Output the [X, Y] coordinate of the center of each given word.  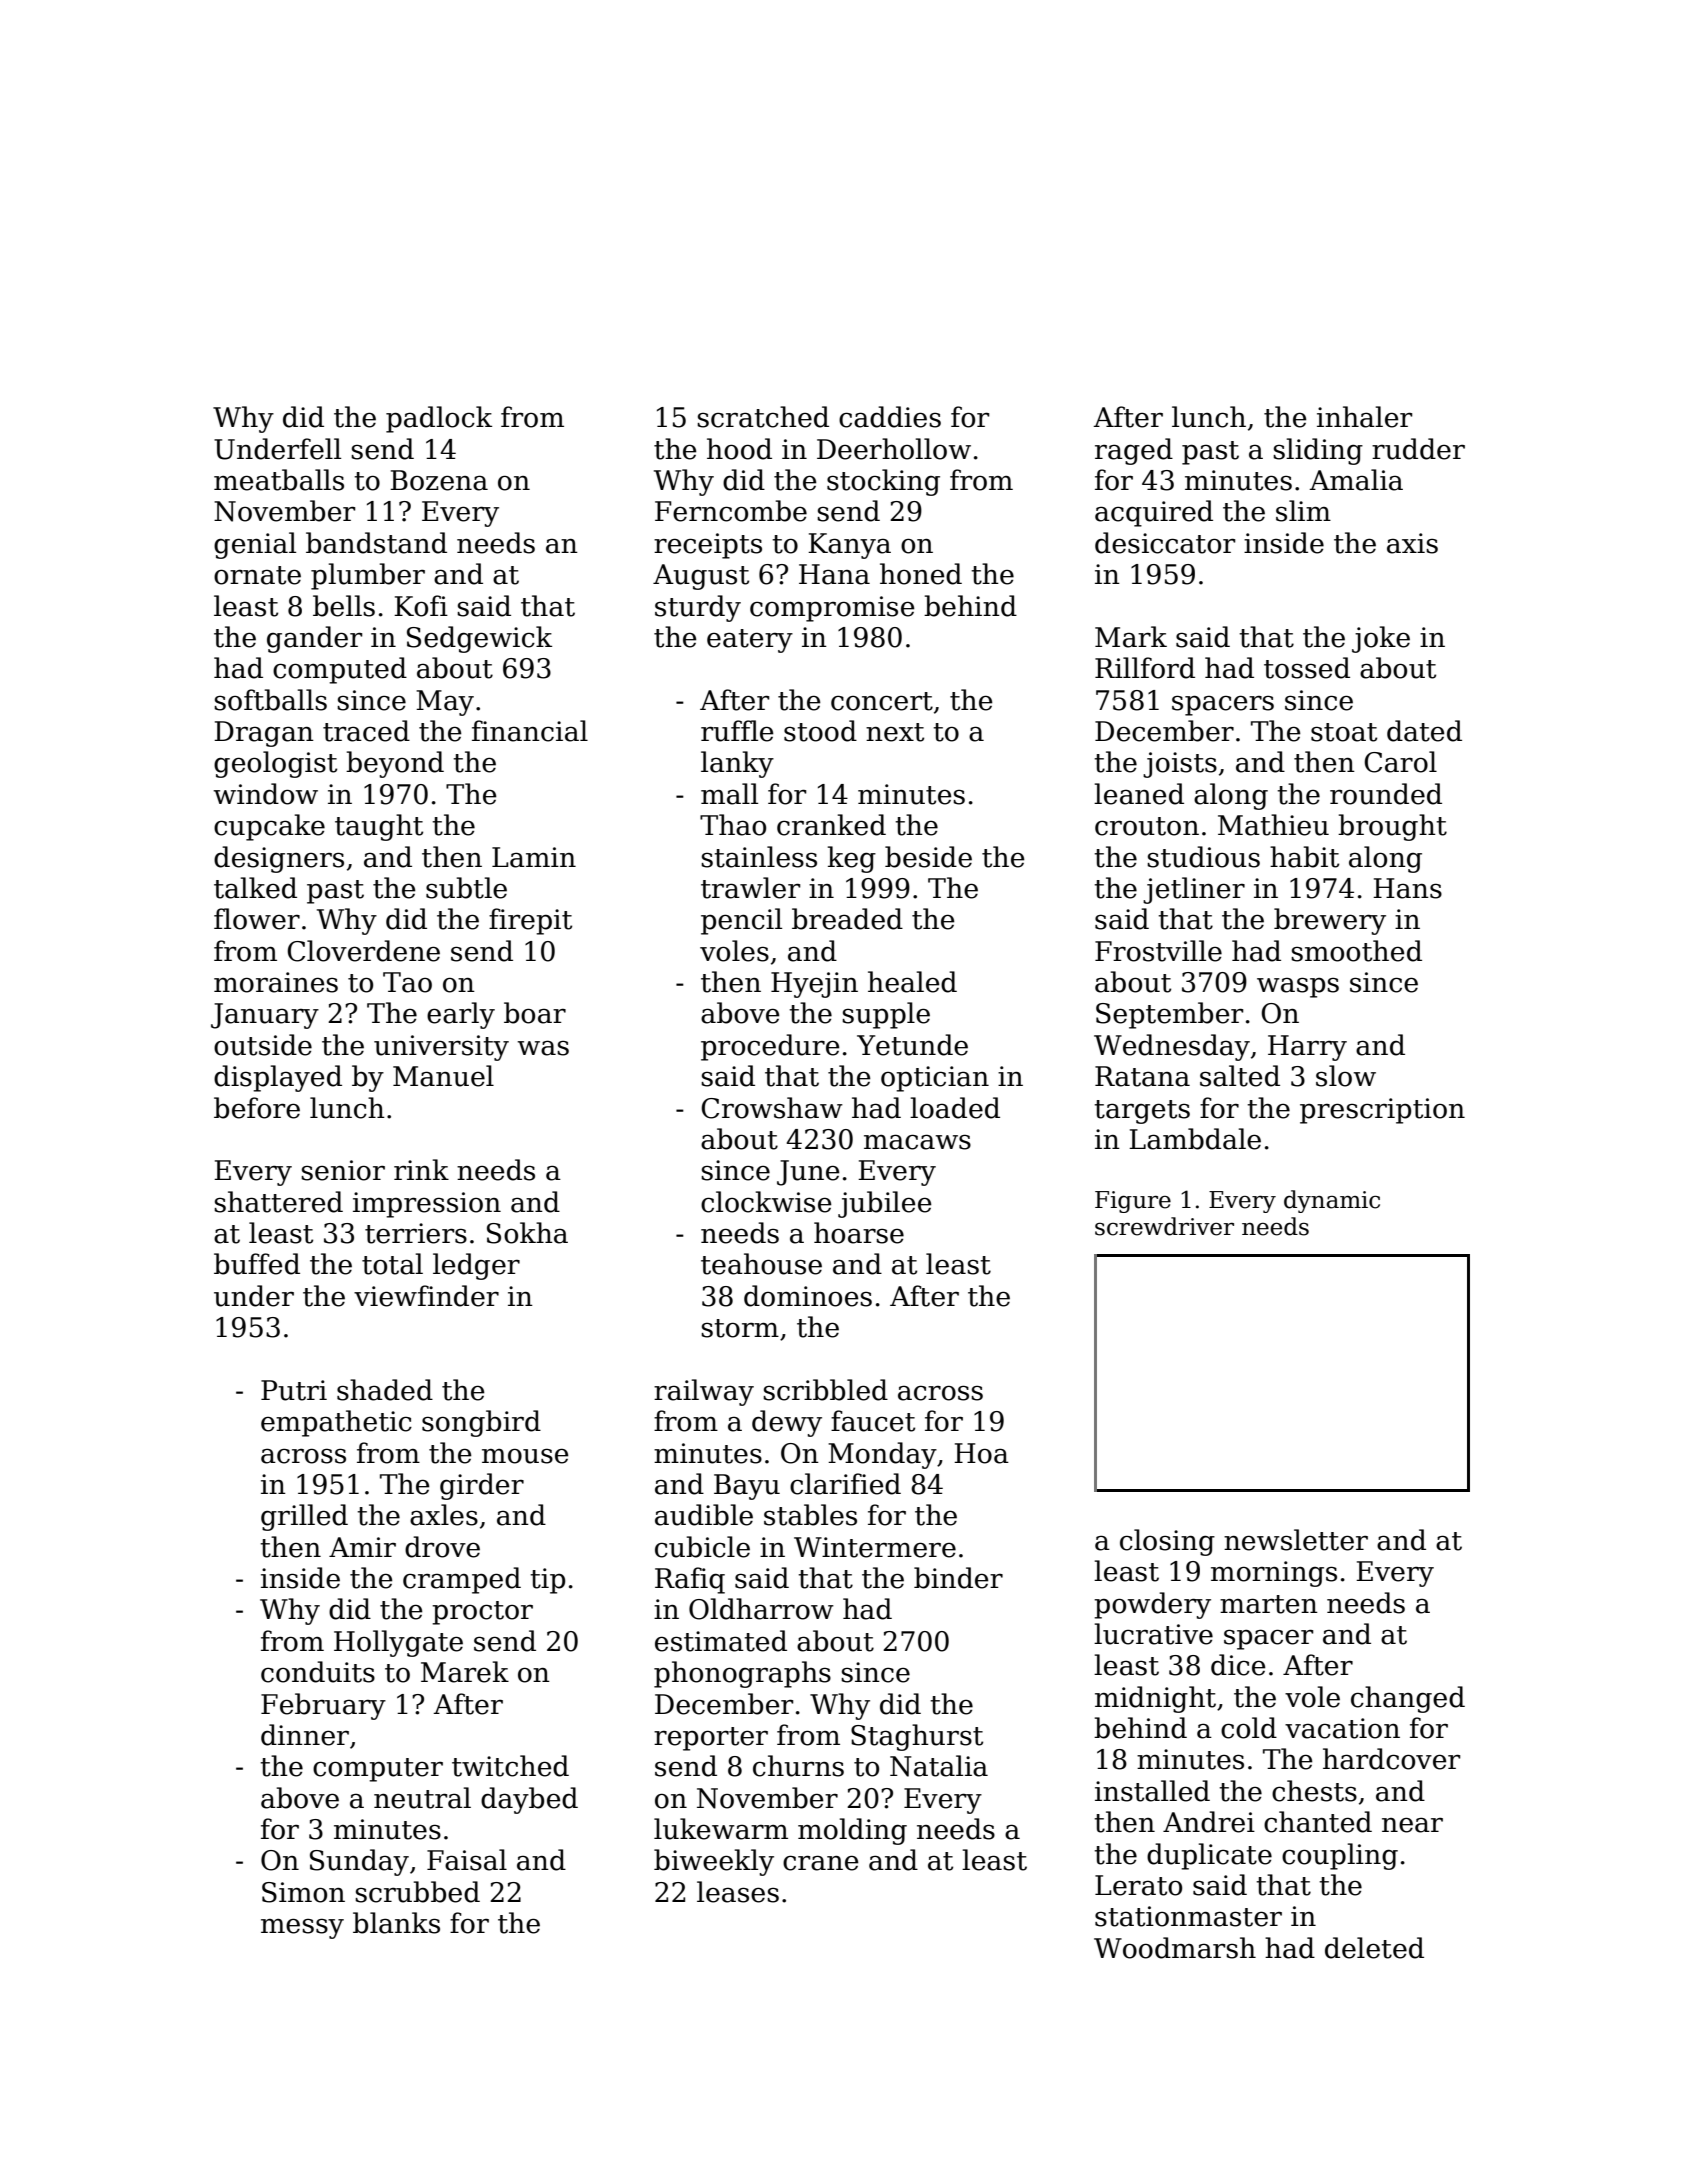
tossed [1307, 668]
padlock [439, 419]
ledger [476, 1266]
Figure [1133, 1202]
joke [1381, 639]
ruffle [737, 731]
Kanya [849, 546]
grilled [304, 1517]
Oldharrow [761, 1609]
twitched [510, 1766]
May [445, 703]
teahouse [761, 1264]
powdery [1152, 1605]
